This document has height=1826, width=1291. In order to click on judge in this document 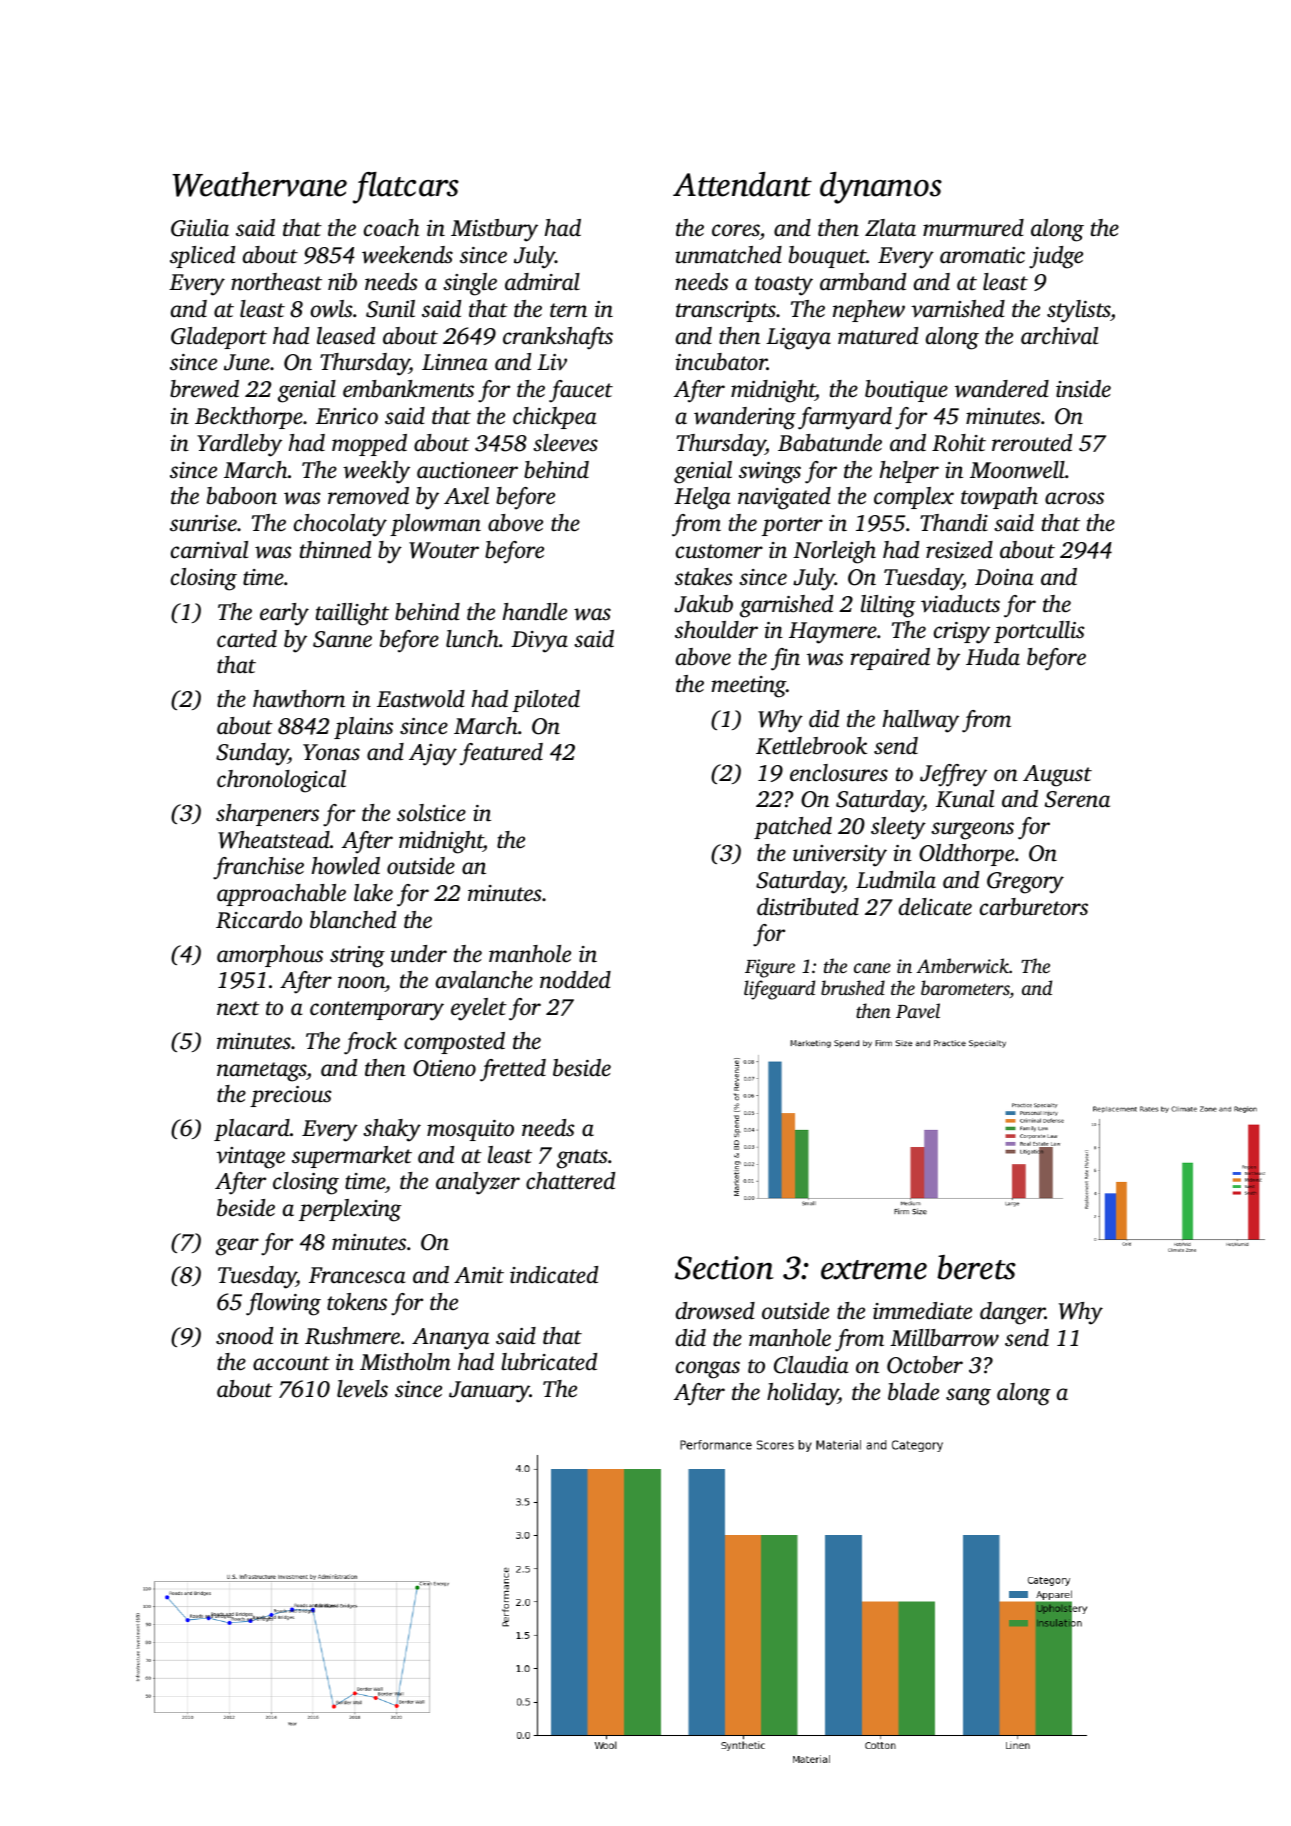, I will do `click(1056, 257)`.
